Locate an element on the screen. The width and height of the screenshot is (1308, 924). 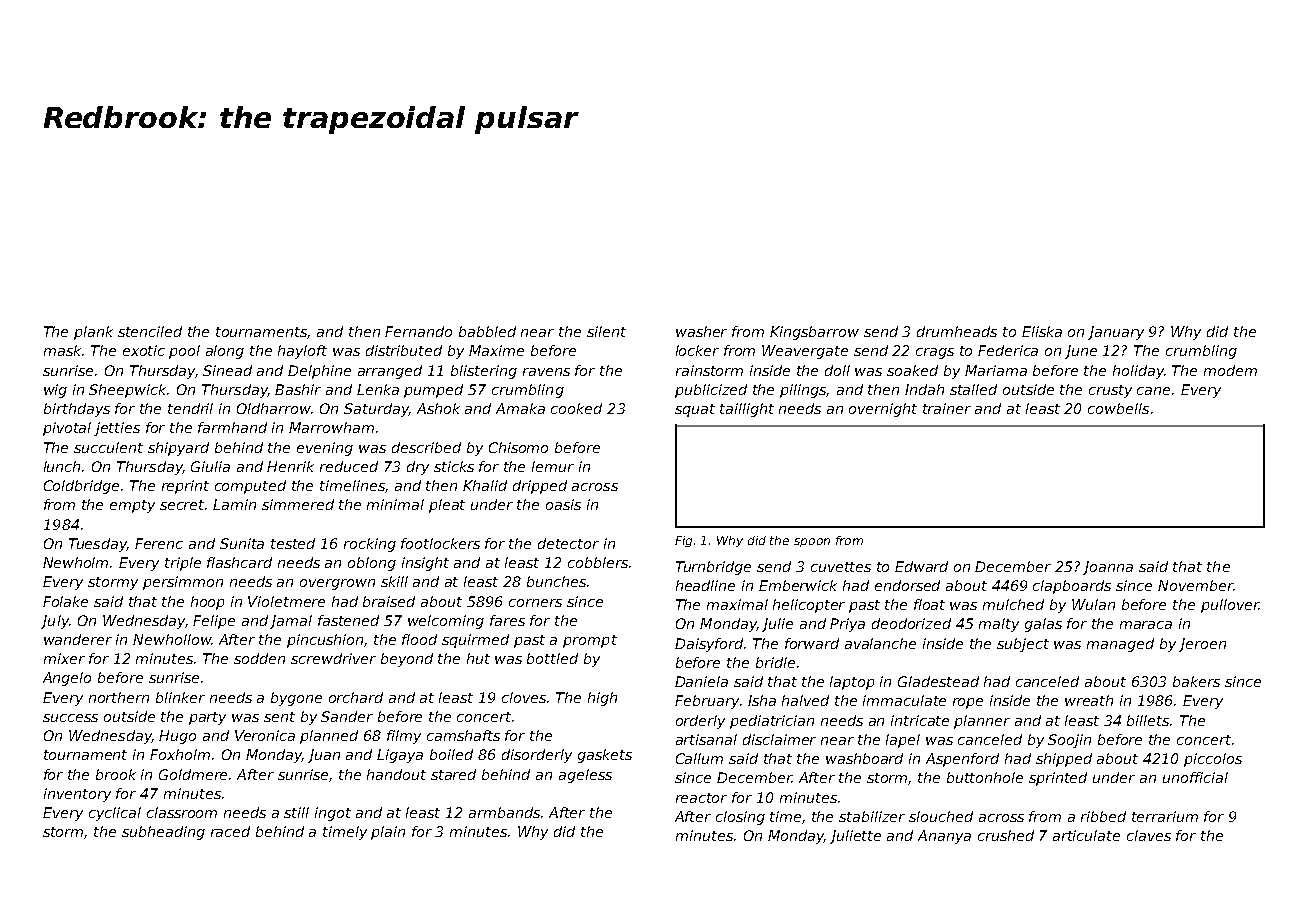
maximal is located at coordinates (737, 604).
